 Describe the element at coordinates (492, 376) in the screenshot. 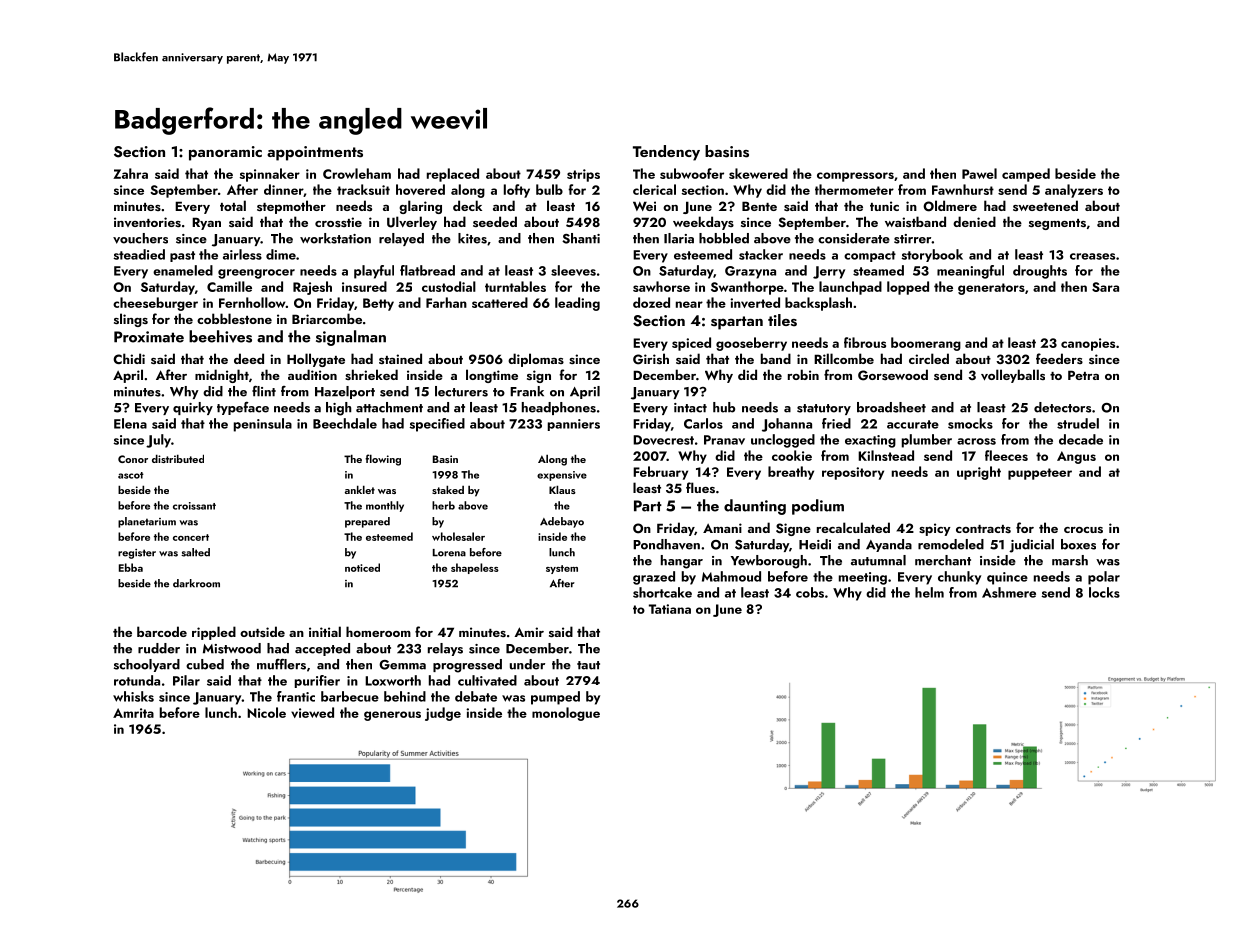

I see `longtime` at that location.
